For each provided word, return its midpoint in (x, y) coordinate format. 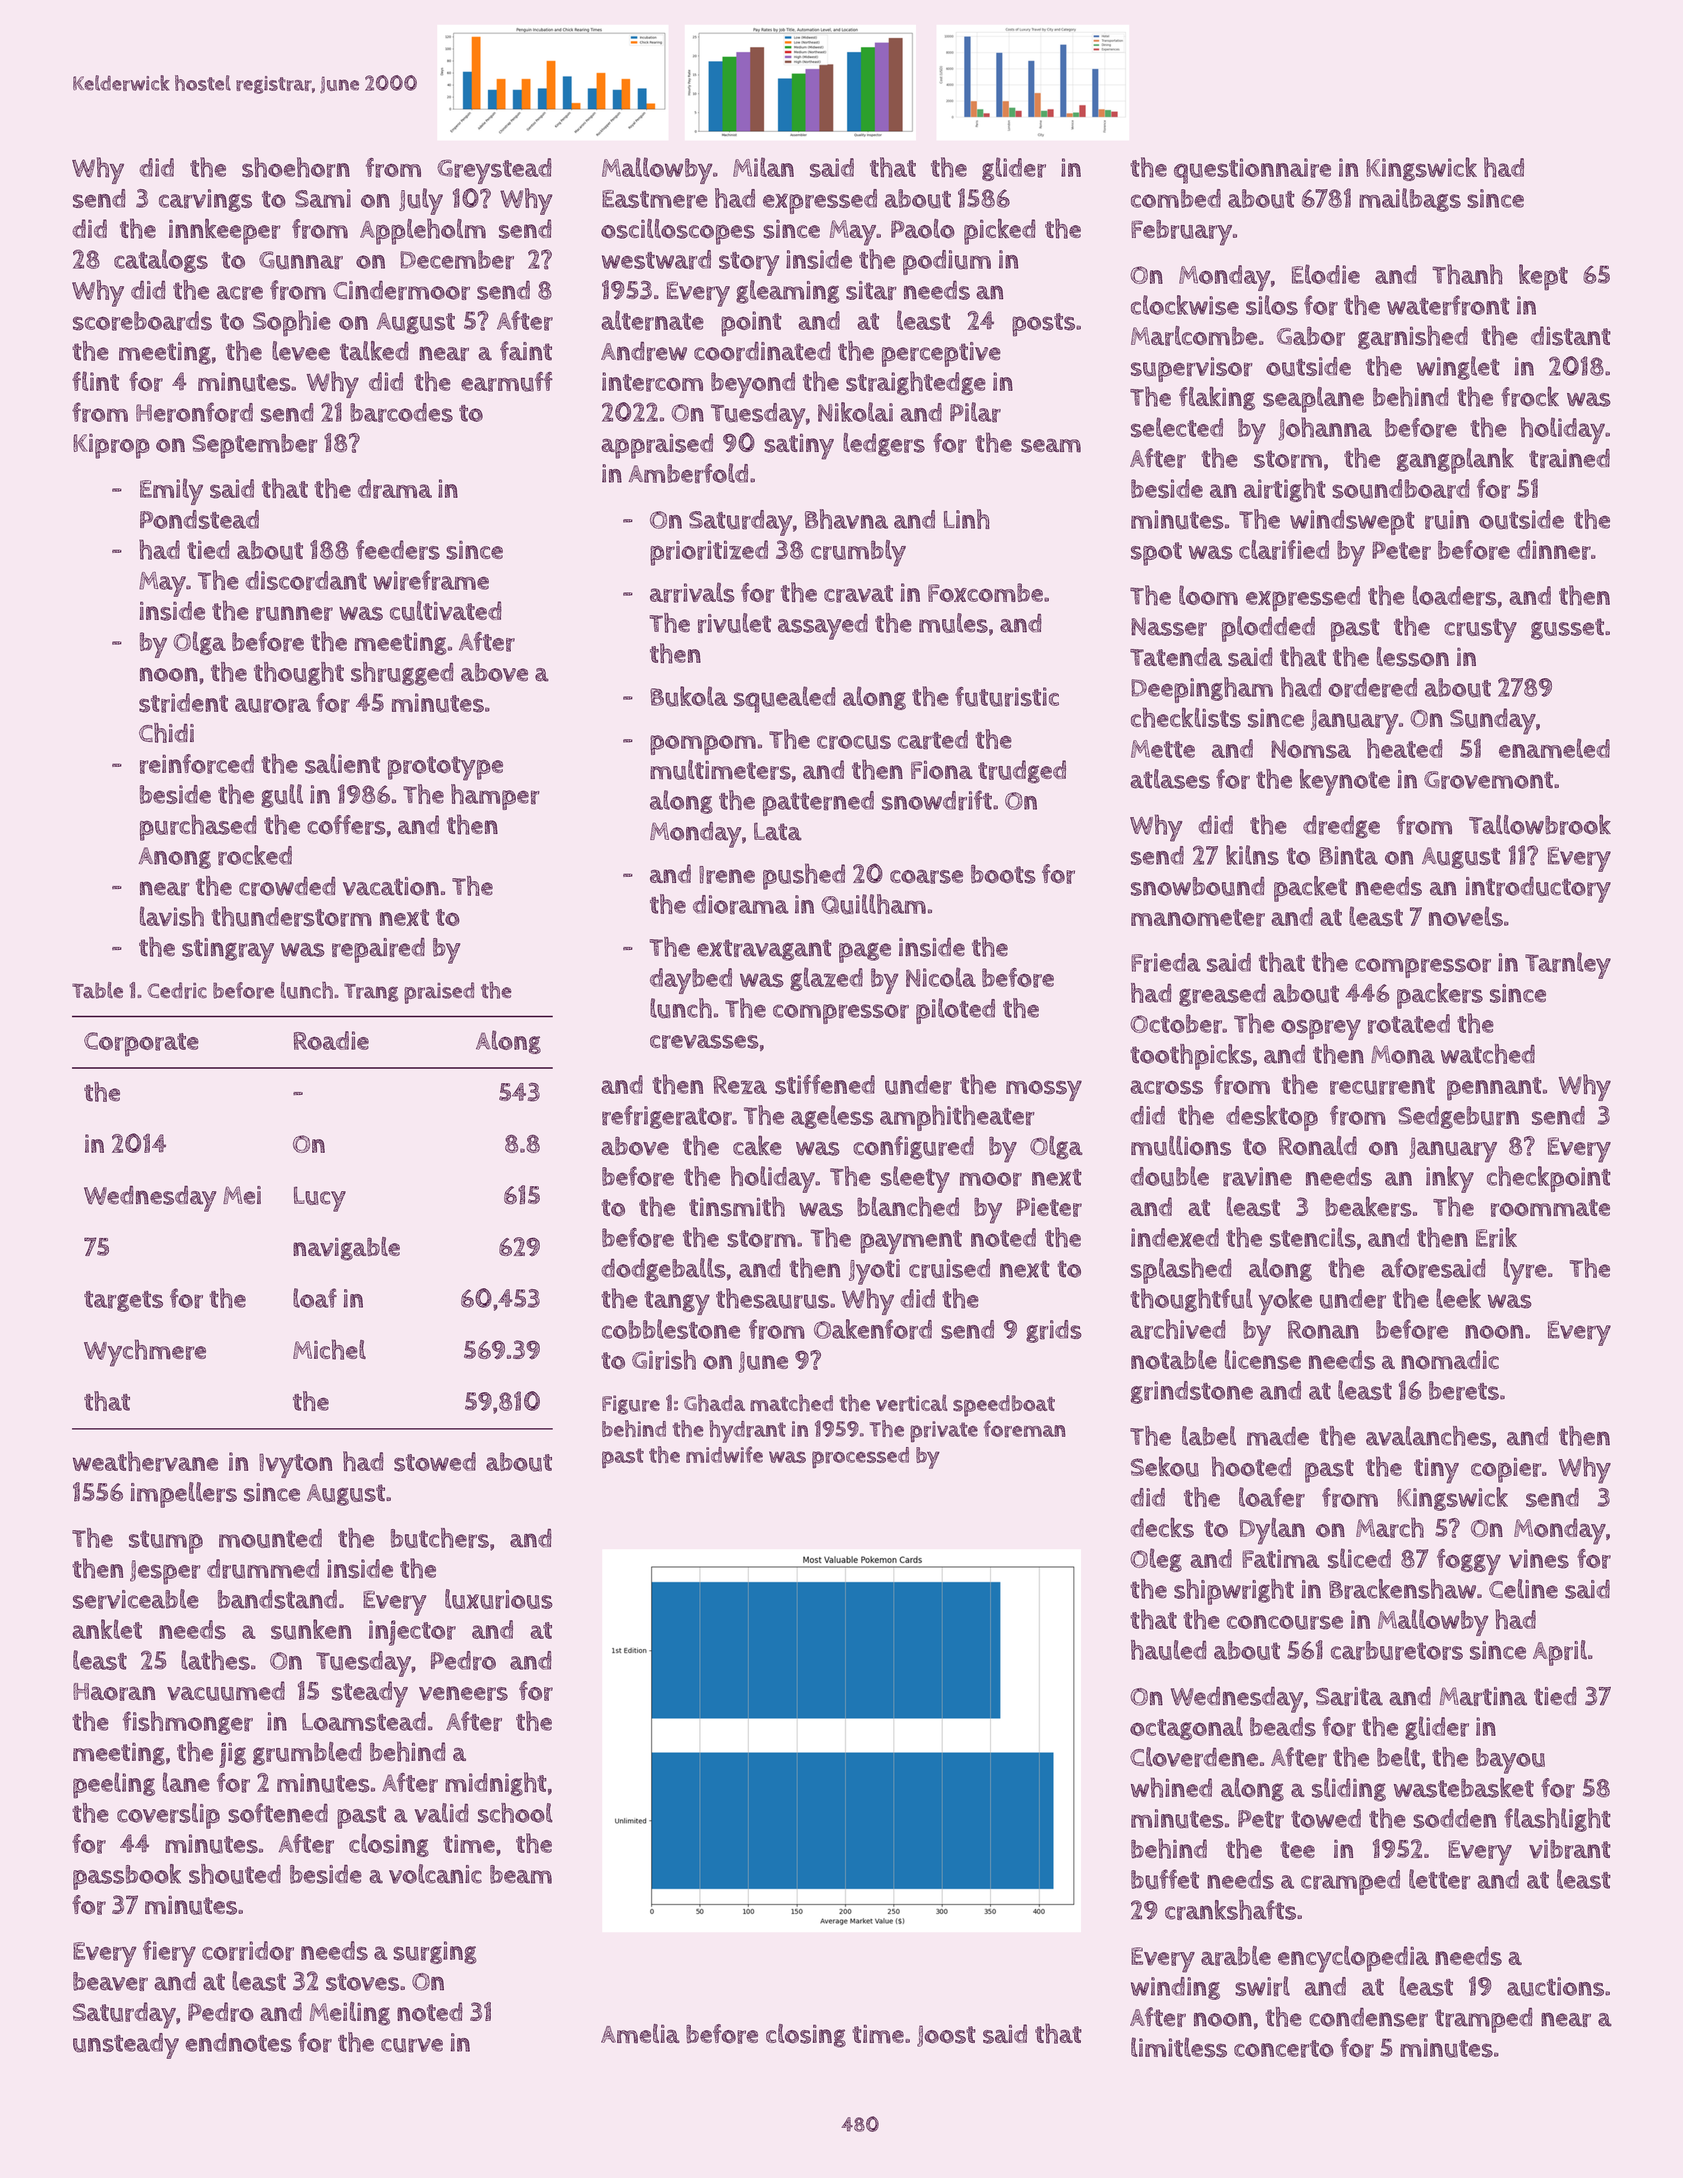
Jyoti (874, 1272)
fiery (169, 1954)
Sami (323, 198)
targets (123, 1301)
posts (1043, 325)
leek (1458, 1298)
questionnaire (1252, 171)
